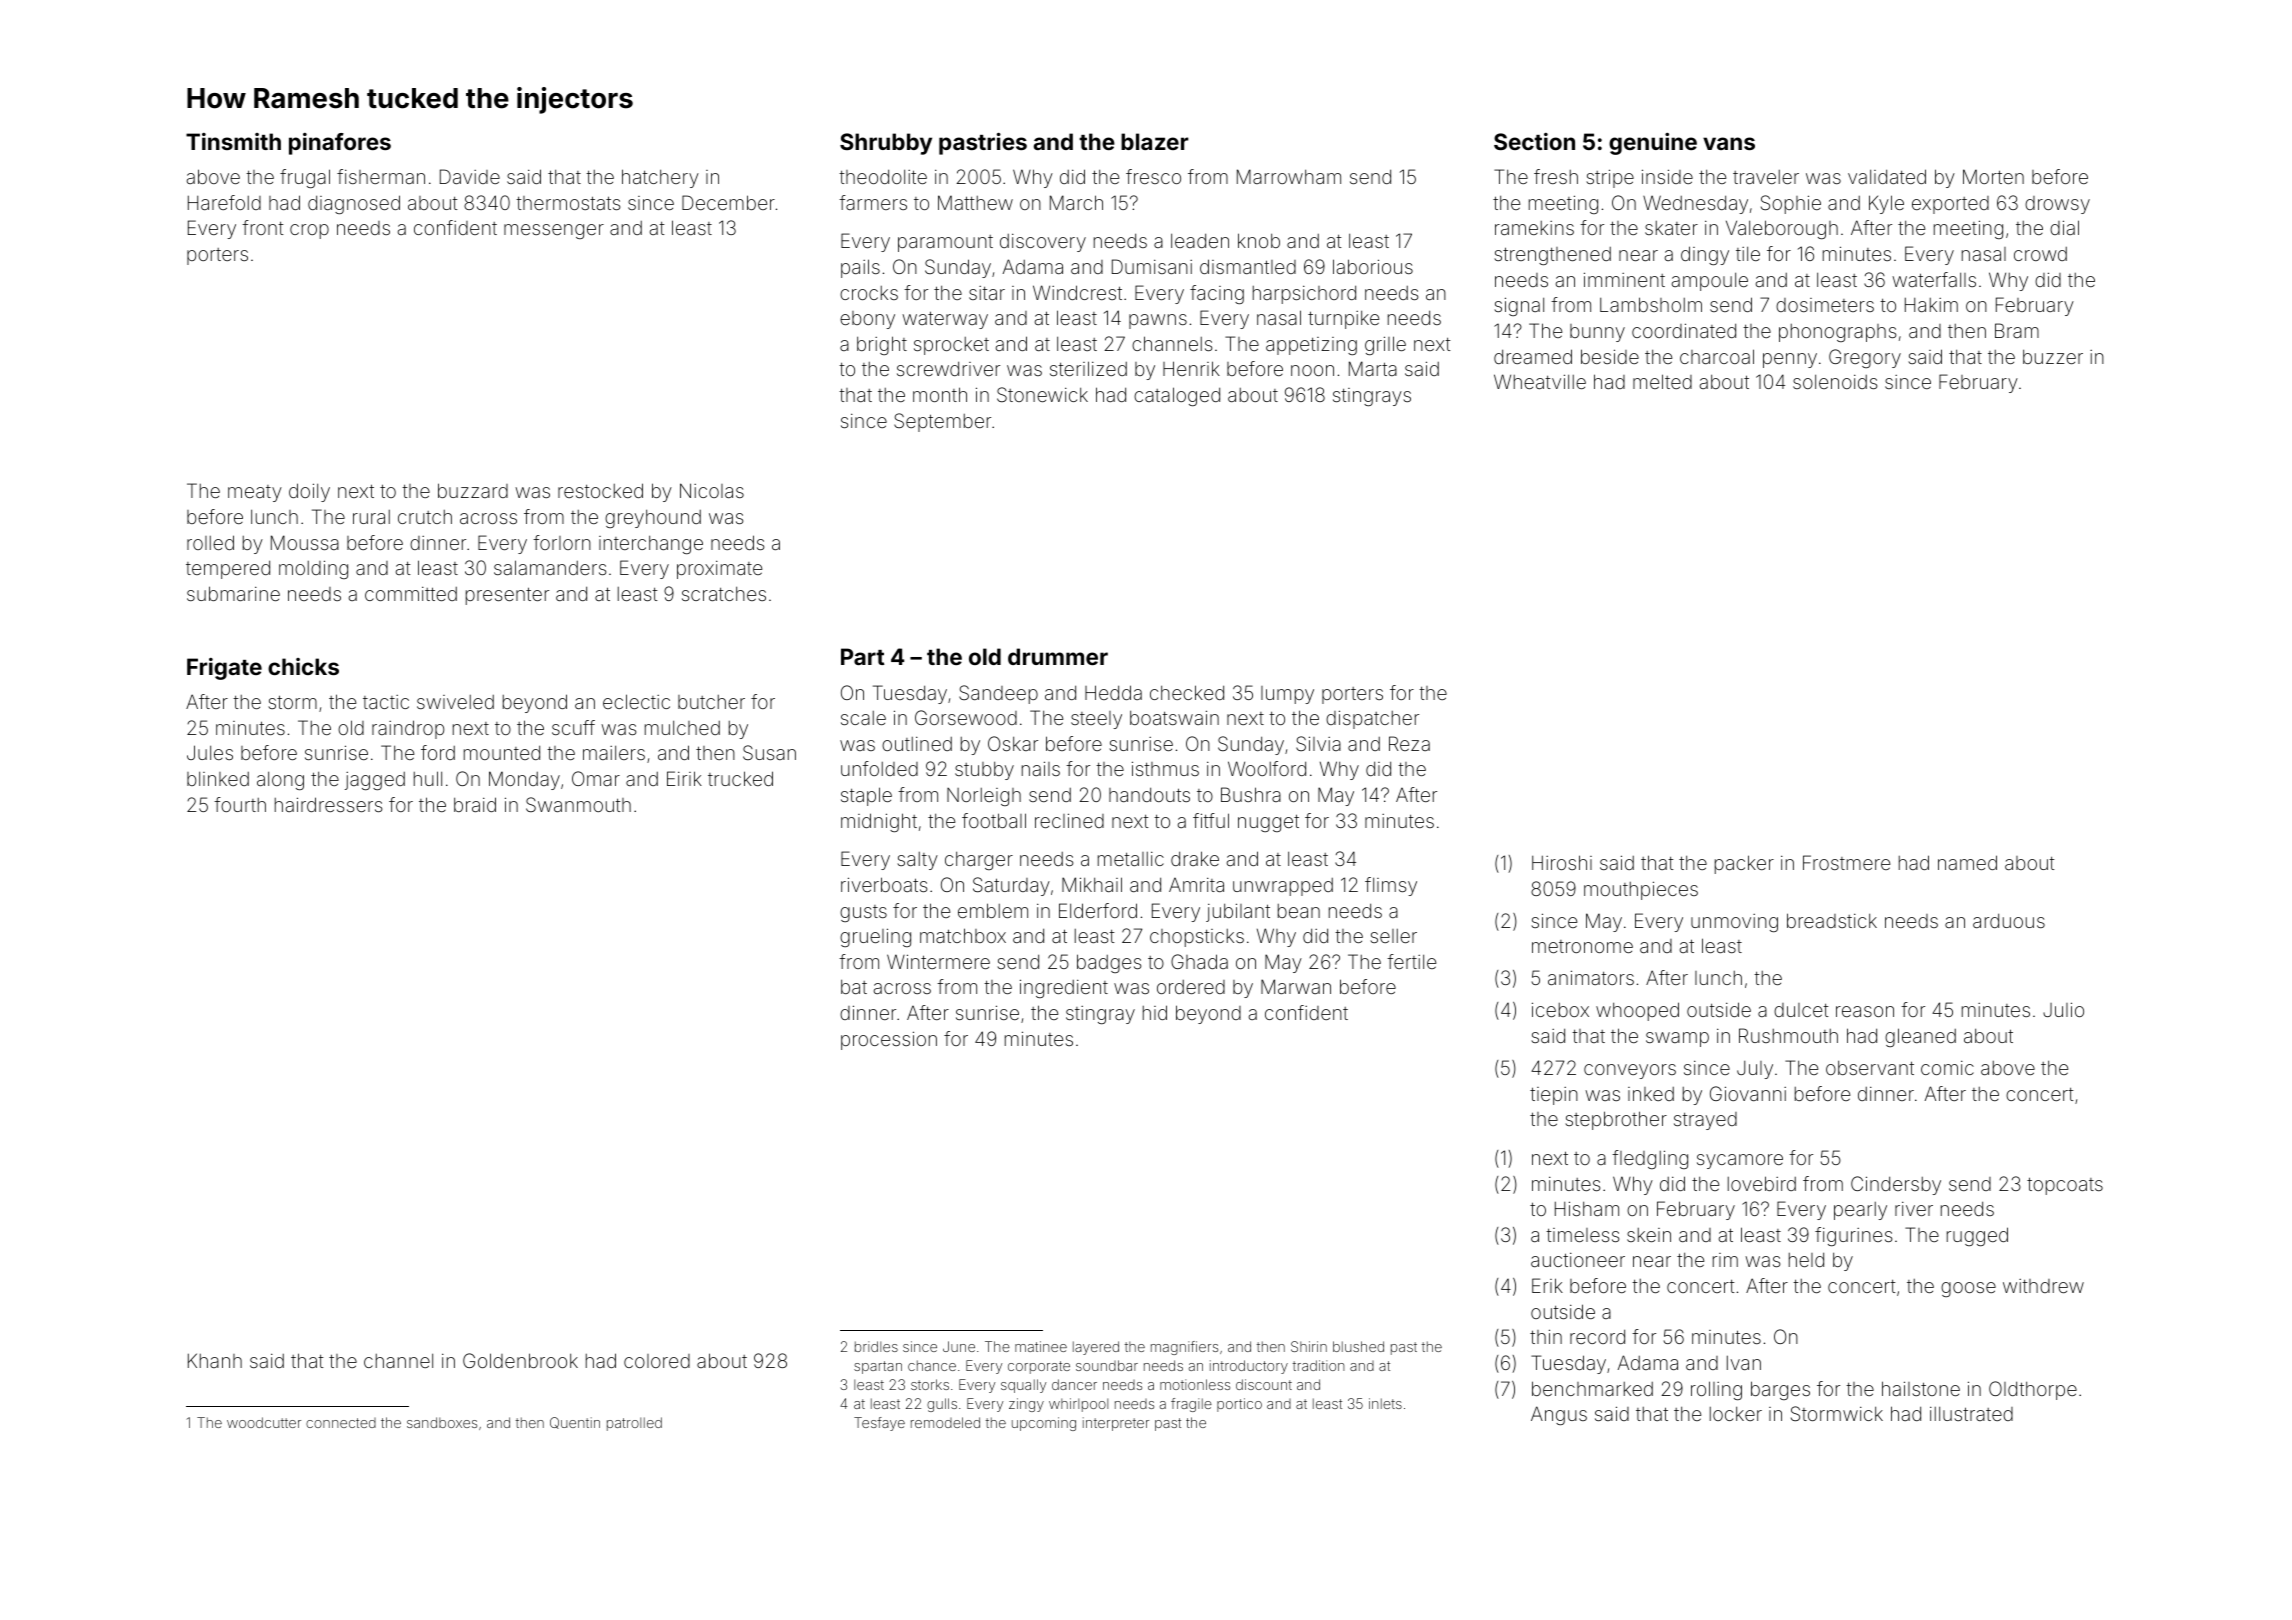 Image resolution: width=2292 pixels, height=1620 pixels. Describe the element at coordinates (1587, 1208) in the page. I see `Hisham` at that location.
